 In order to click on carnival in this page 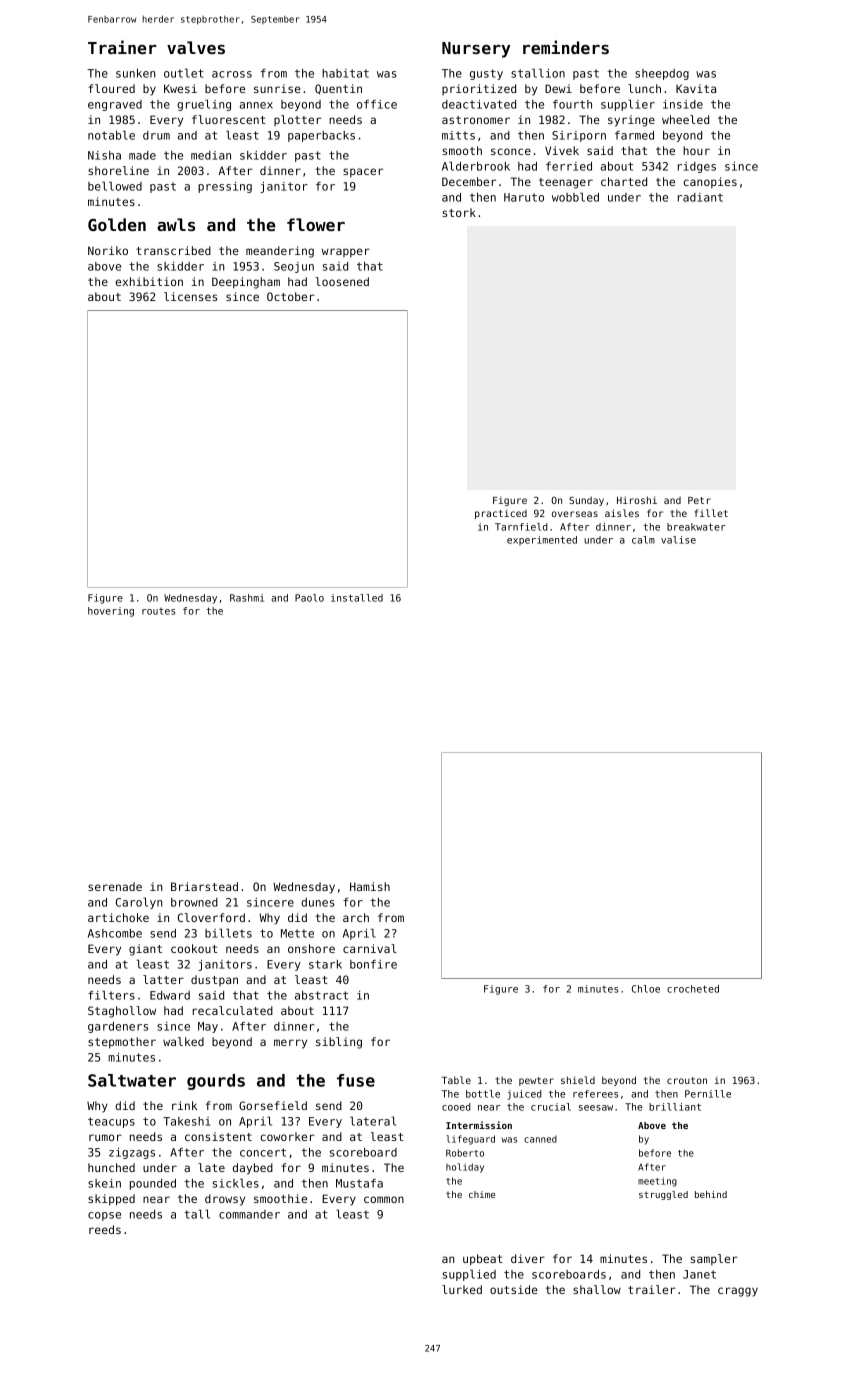, I will do `click(370, 948)`.
